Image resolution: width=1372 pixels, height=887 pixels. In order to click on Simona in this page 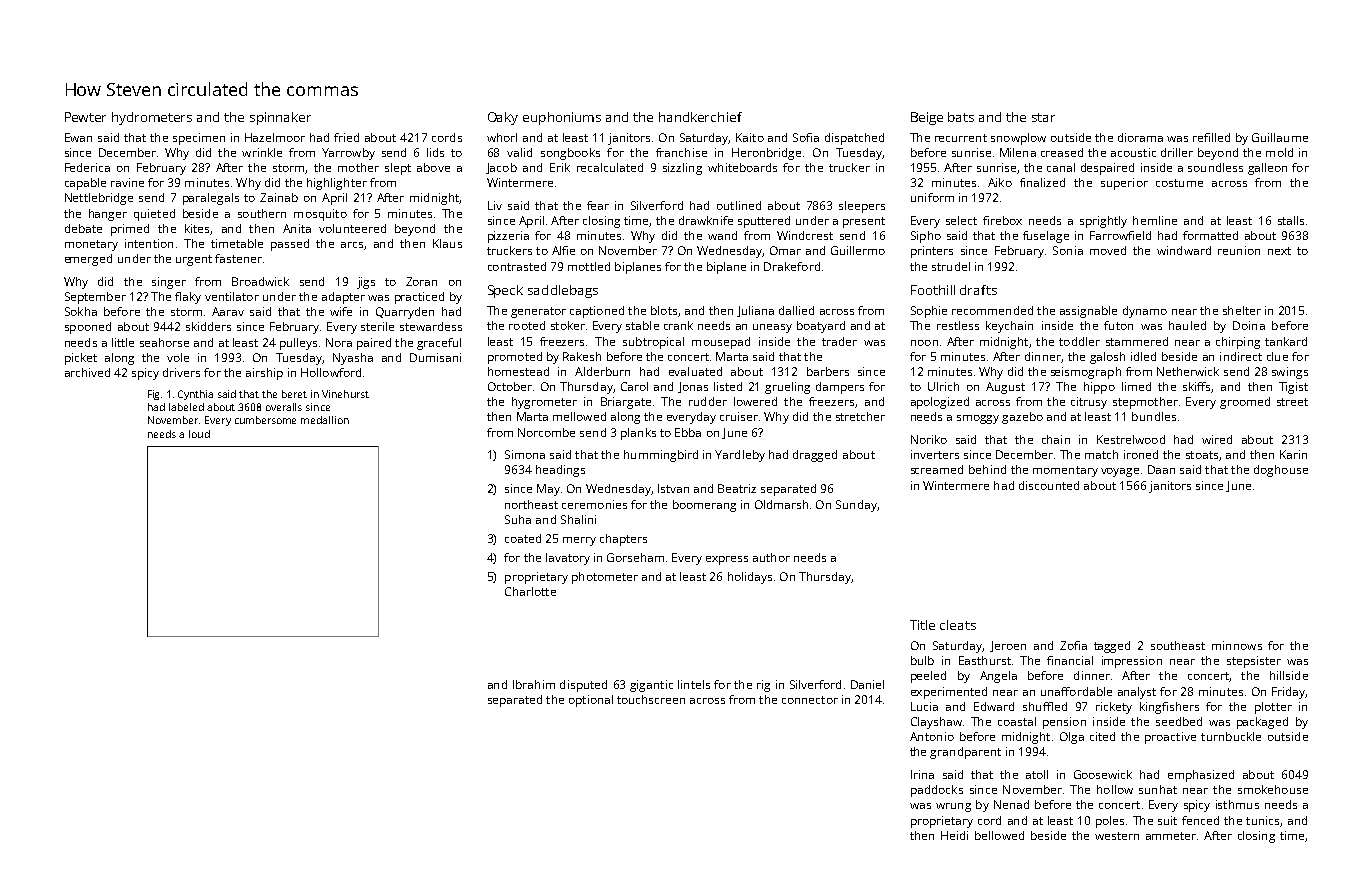, I will do `click(525, 454)`.
